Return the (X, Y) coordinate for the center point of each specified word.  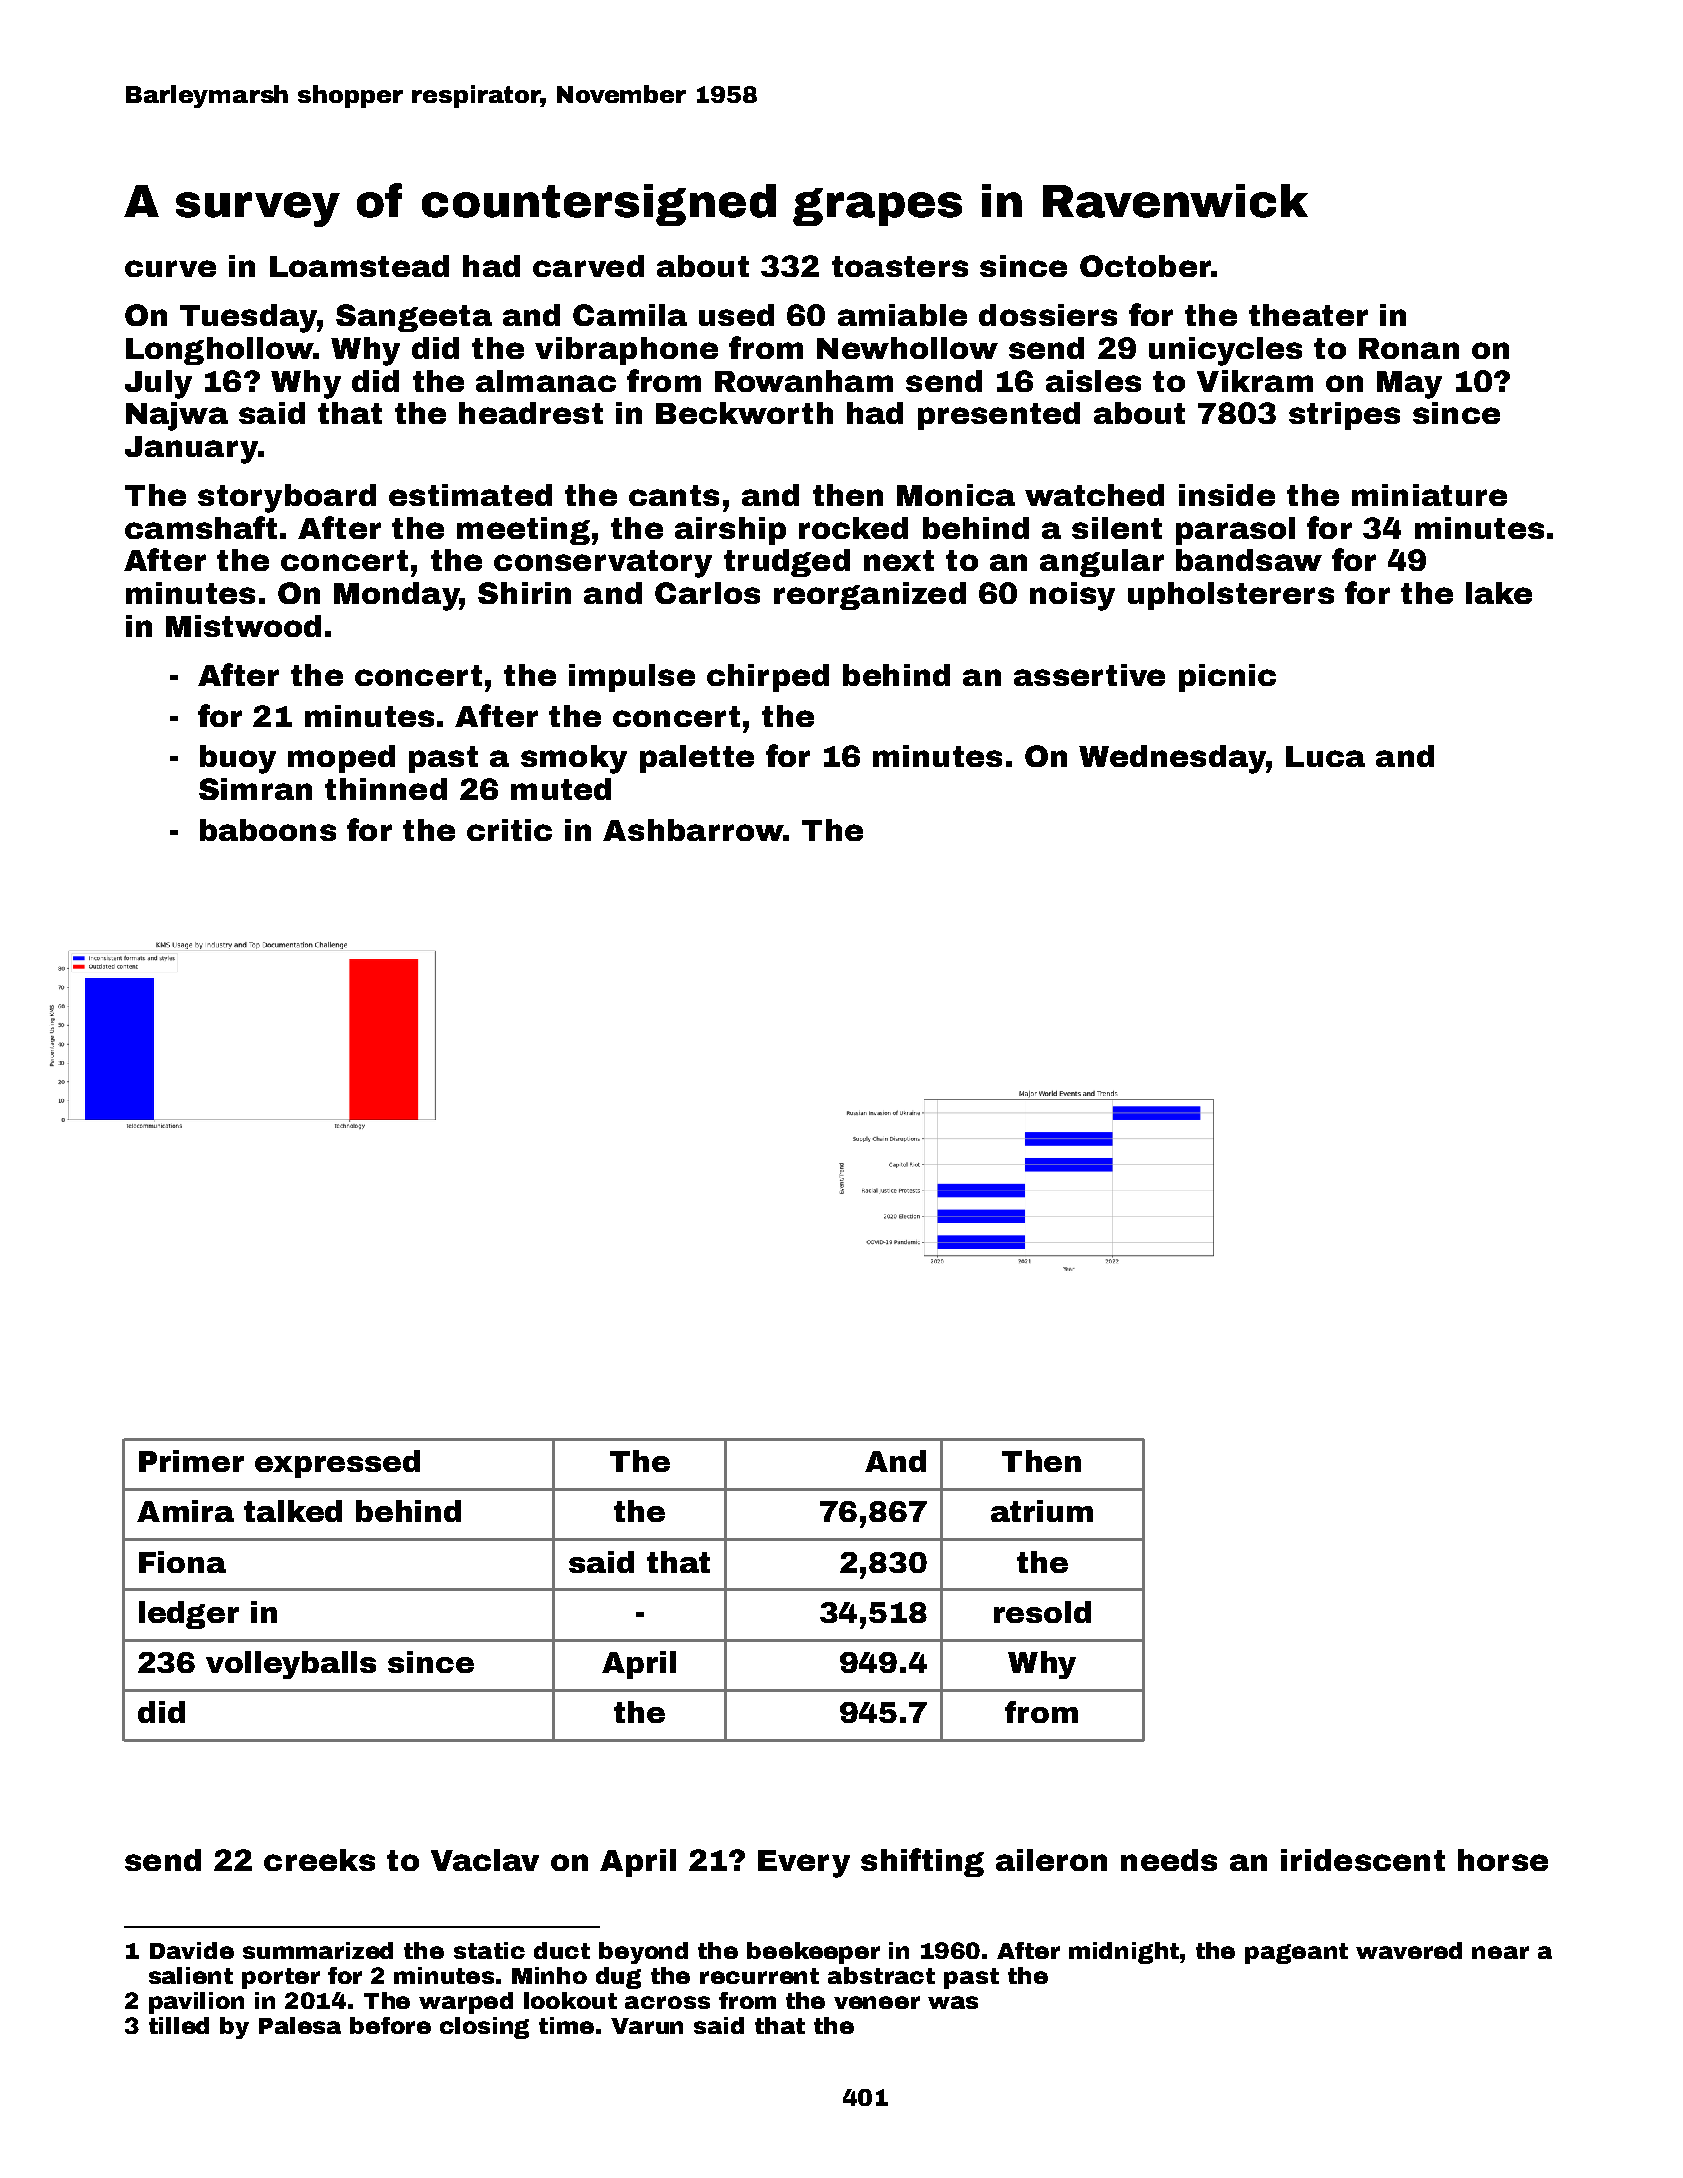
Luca (1325, 756)
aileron (1051, 1860)
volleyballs (291, 1665)
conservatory (603, 564)
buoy (238, 759)
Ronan (1409, 348)
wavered (1409, 1950)
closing (484, 2028)
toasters (900, 266)
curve (170, 268)
